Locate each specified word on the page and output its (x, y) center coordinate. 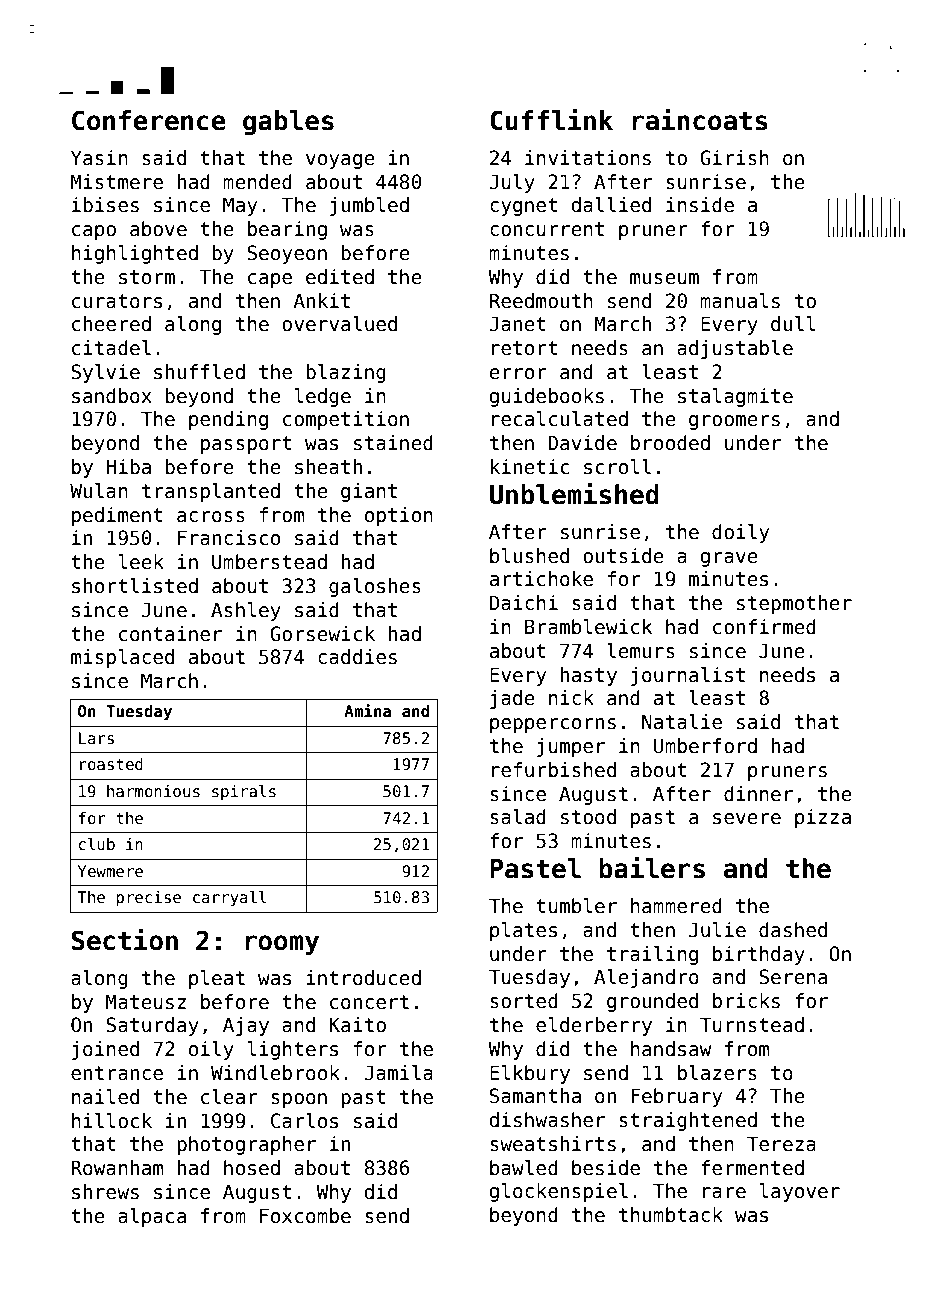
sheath (328, 467)
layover (800, 1192)
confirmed (764, 627)
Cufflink (551, 120)
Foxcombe (305, 1216)
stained (393, 443)
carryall (229, 898)
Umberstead (269, 562)
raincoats (699, 120)
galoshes (375, 587)
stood (588, 817)
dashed (793, 930)
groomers (734, 422)
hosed (252, 1168)
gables (288, 123)
